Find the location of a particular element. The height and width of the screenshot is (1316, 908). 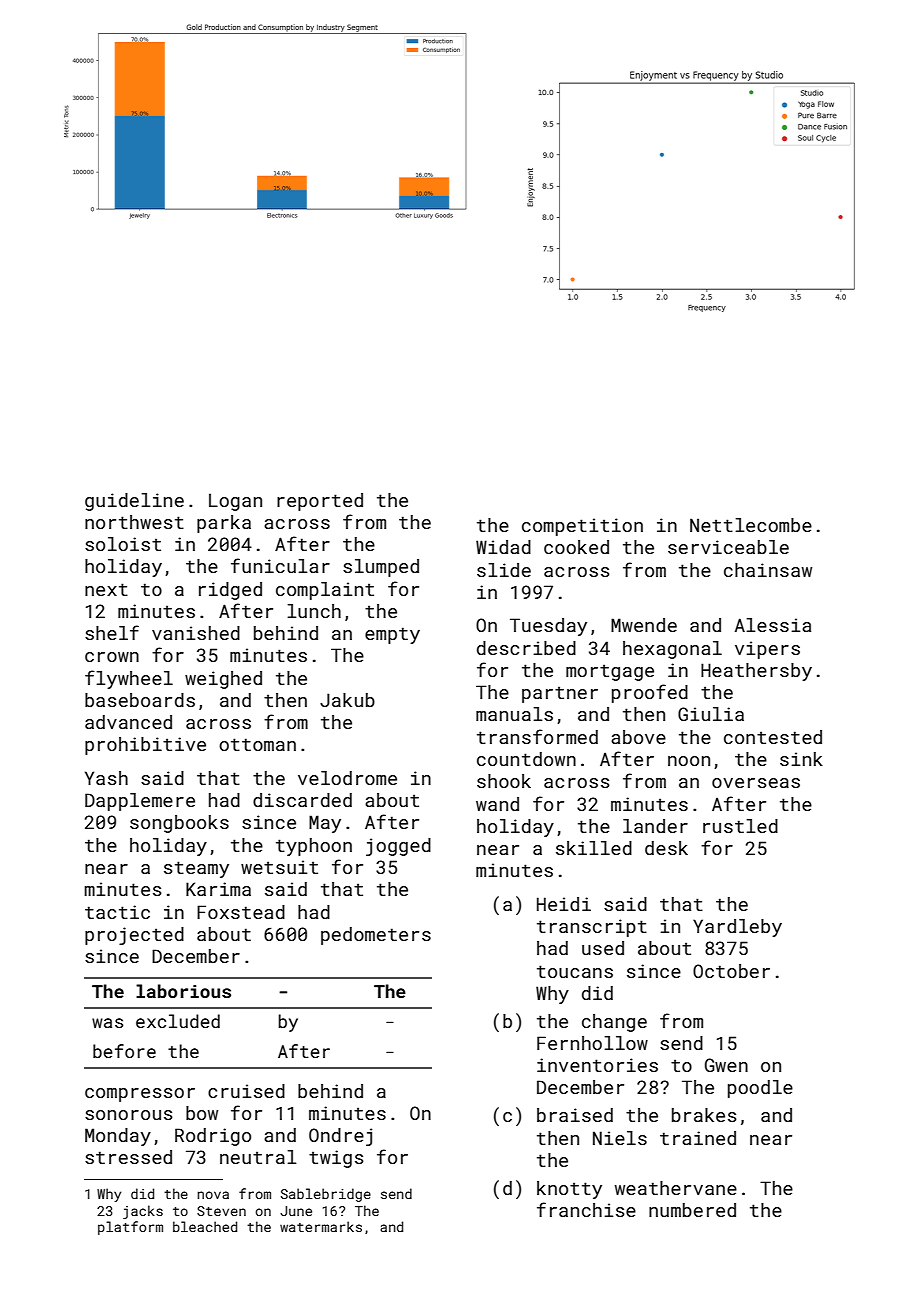

Giulia is located at coordinates (711, 714).
